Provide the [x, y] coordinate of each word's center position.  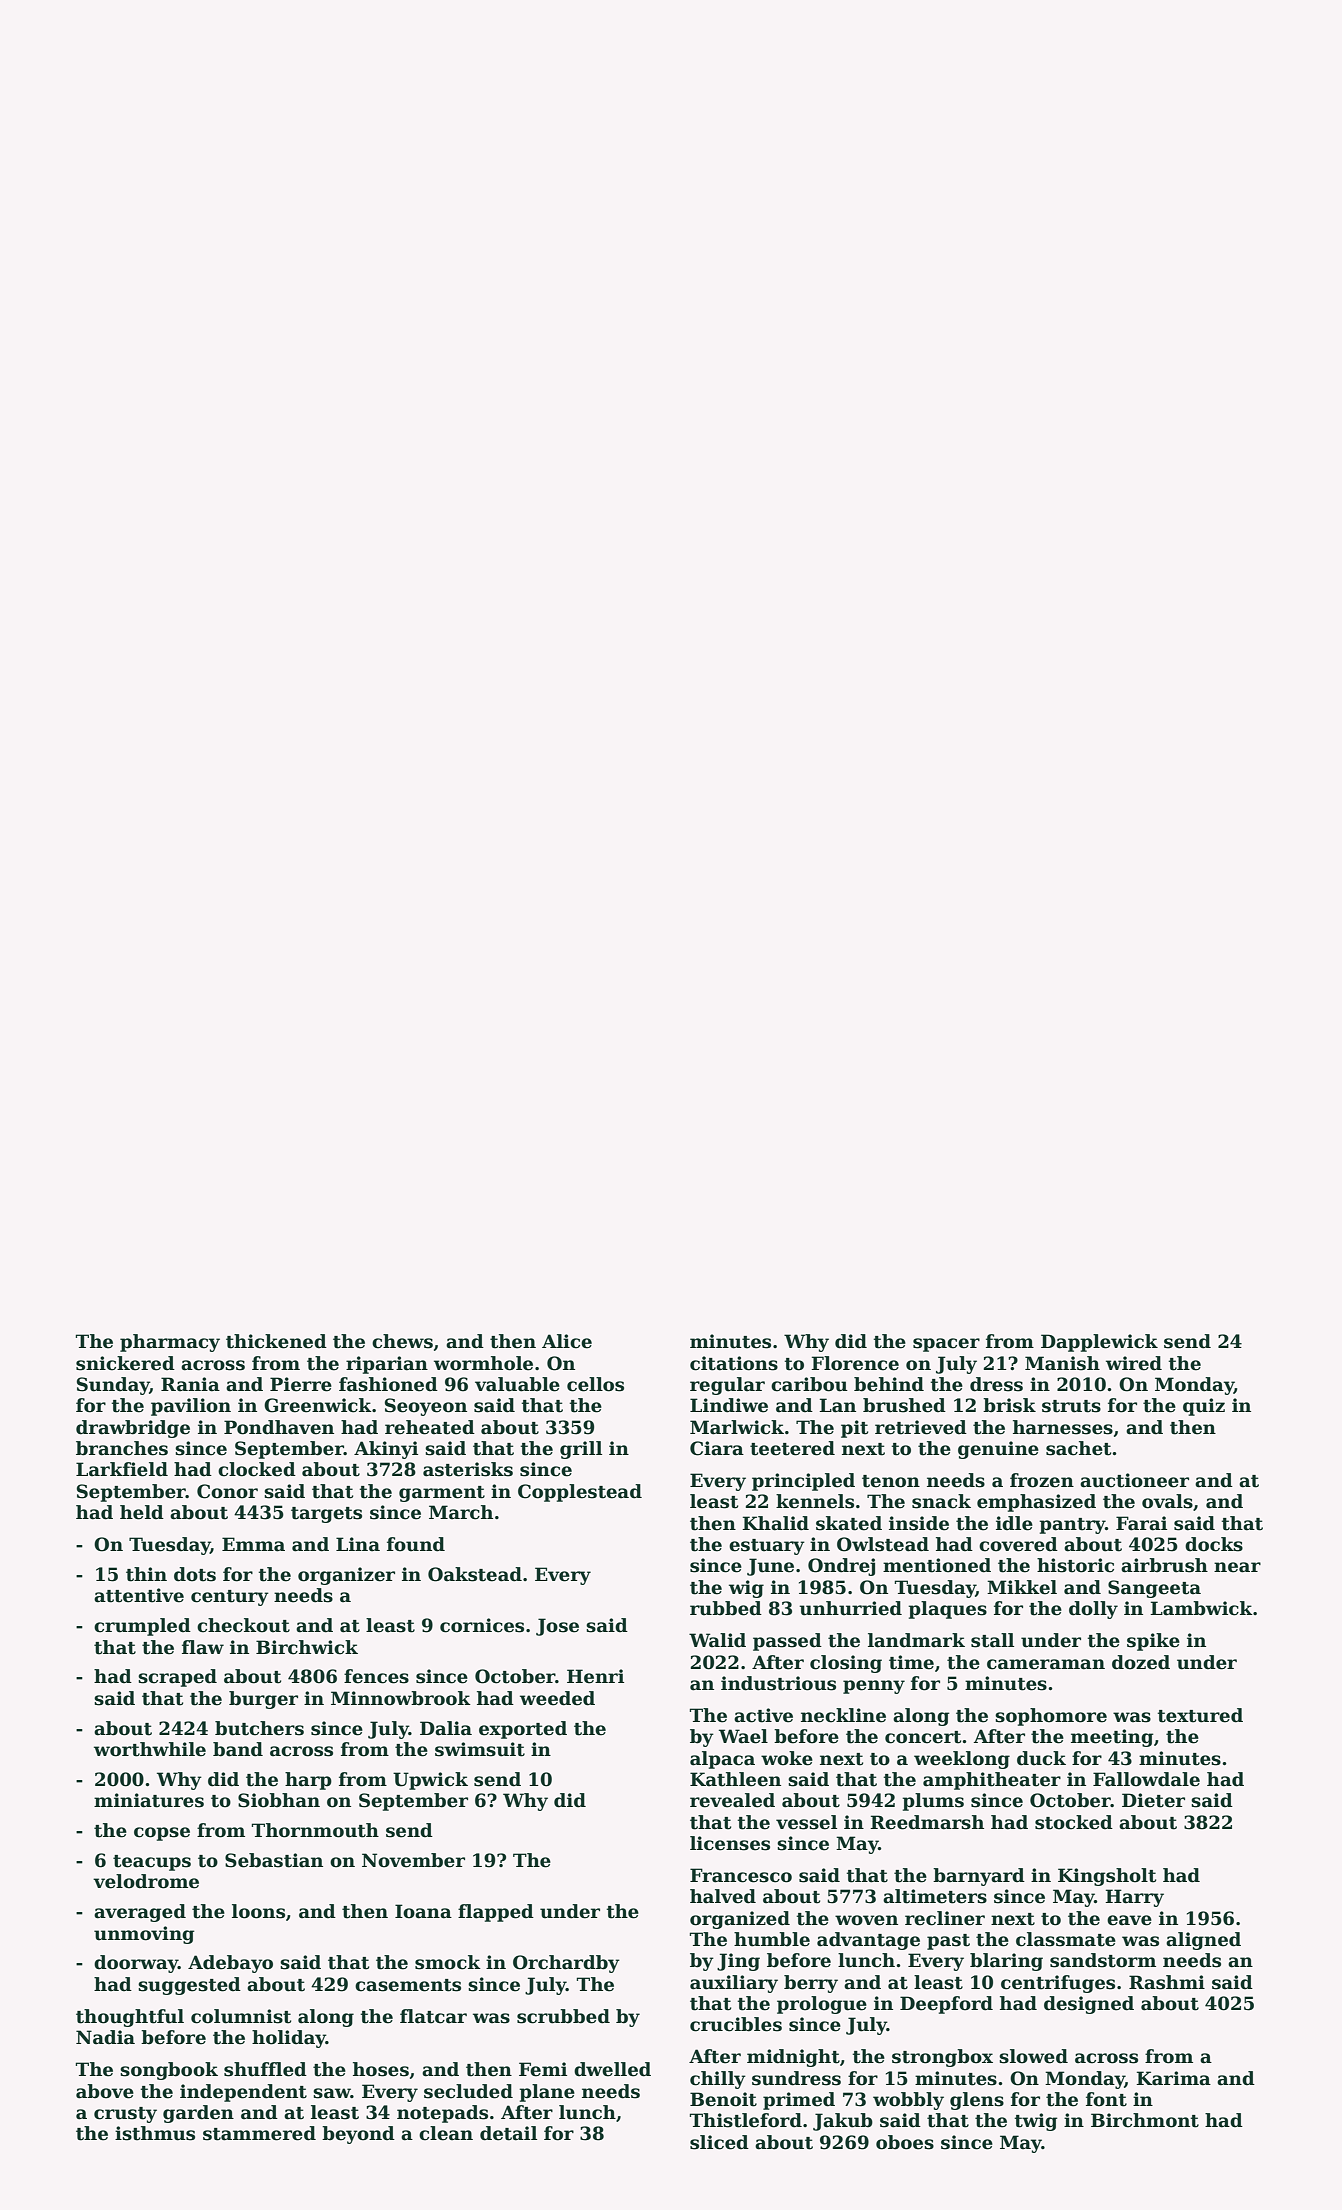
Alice [567, 1341]
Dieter [1153, 1800]
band [238, 1749]
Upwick [430, 1781]
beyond [358, 2135]
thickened [276, 1341]
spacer [946, 1345]
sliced [719, 2142]
